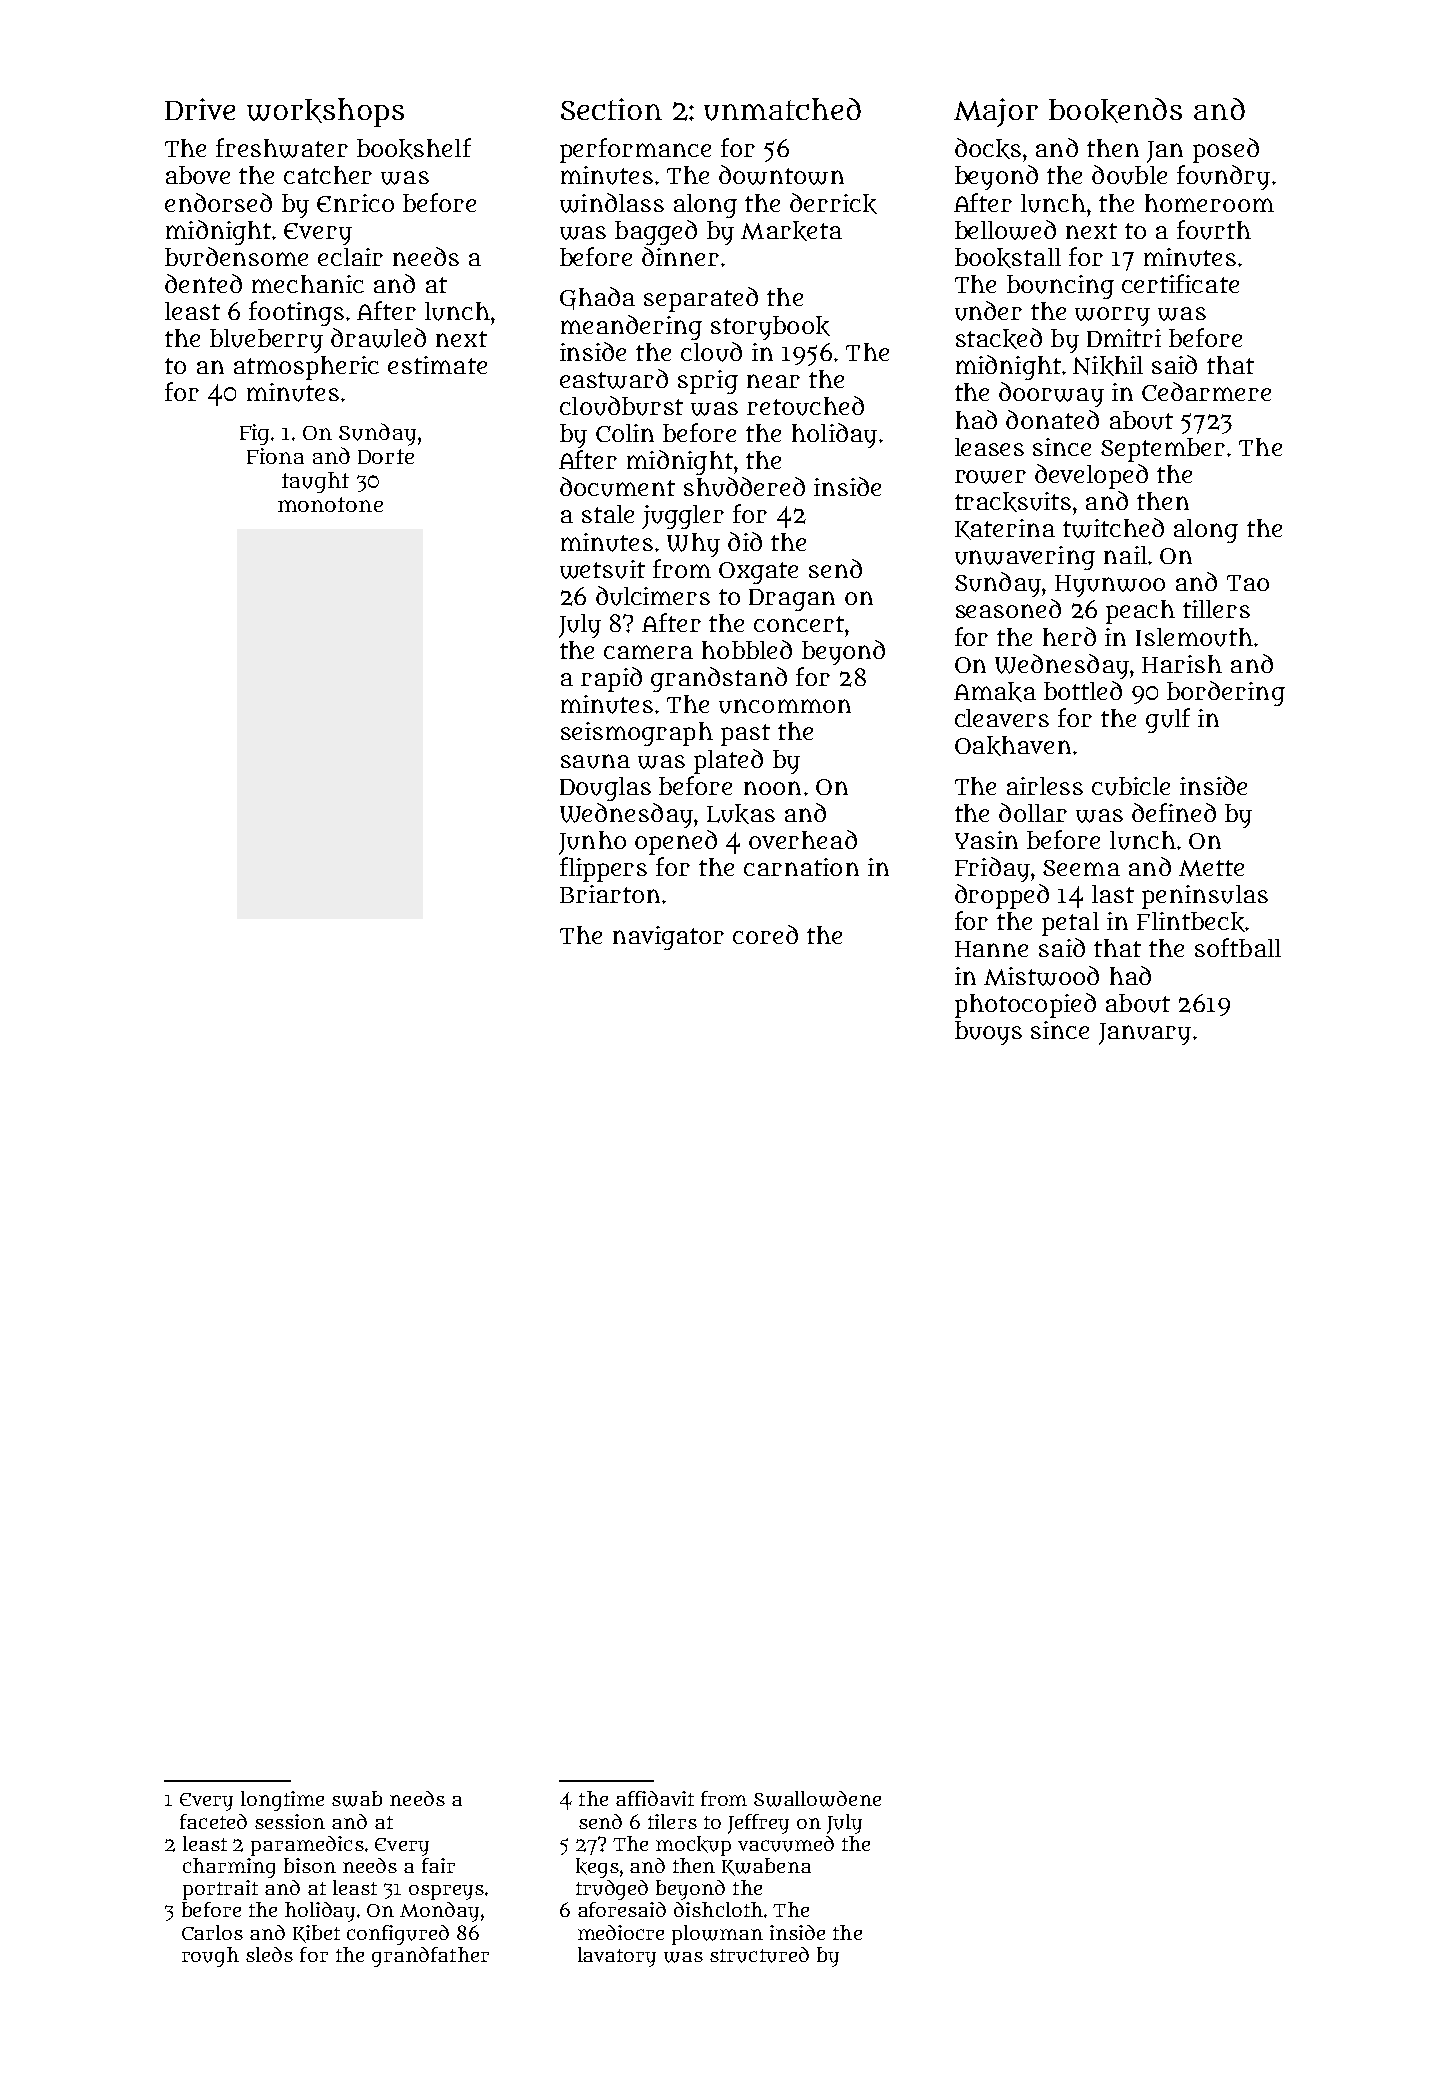 The height and width of the screenshot is (2100, 1450). What do you see at coordinates (200, 109) in the screenshot?
I see `Drive` at bounding box center [200, 109].
